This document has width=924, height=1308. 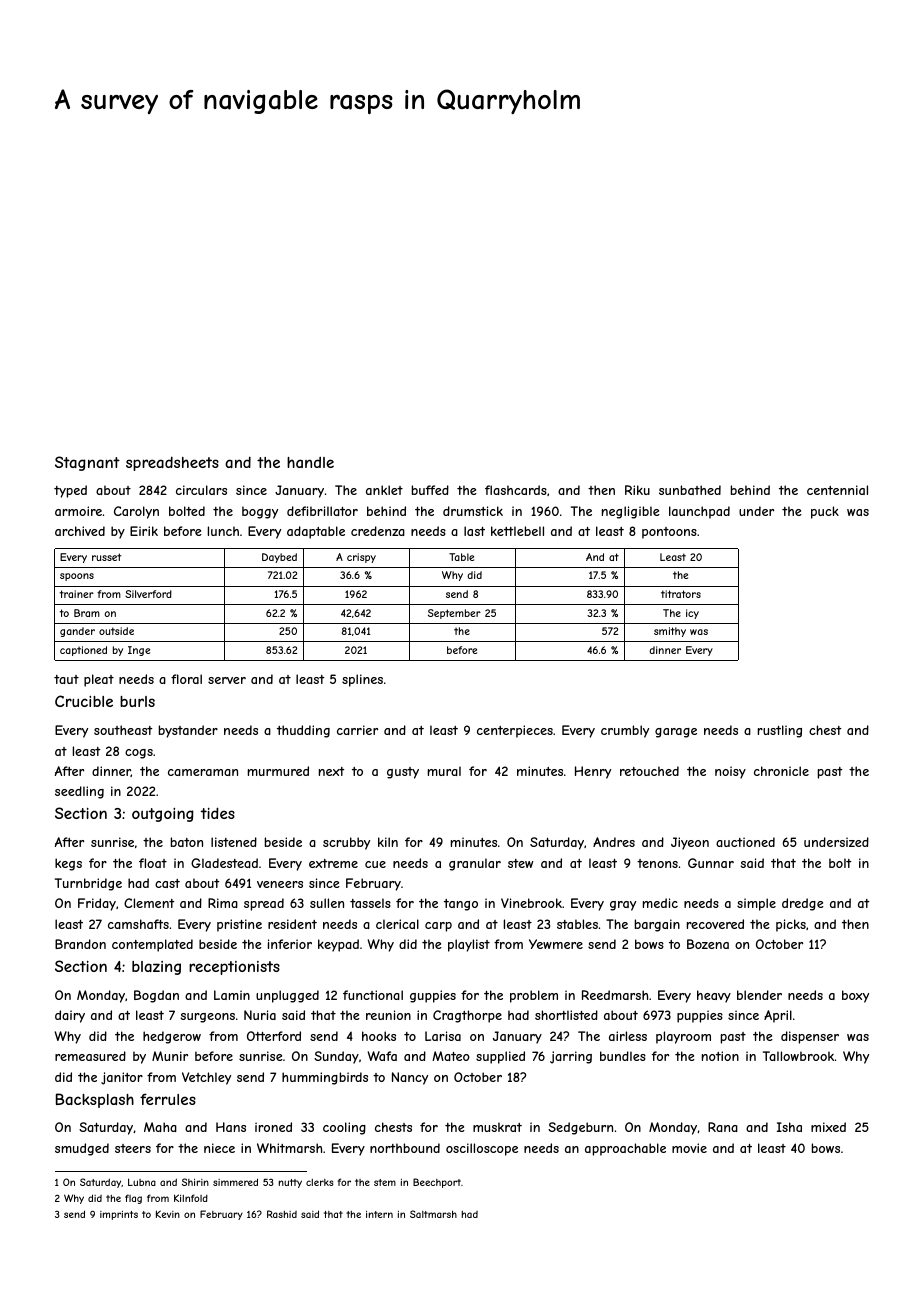 What do you see at coordinates (475, 864) in the document?
I see `granular` at bounding box center [475, 864].
